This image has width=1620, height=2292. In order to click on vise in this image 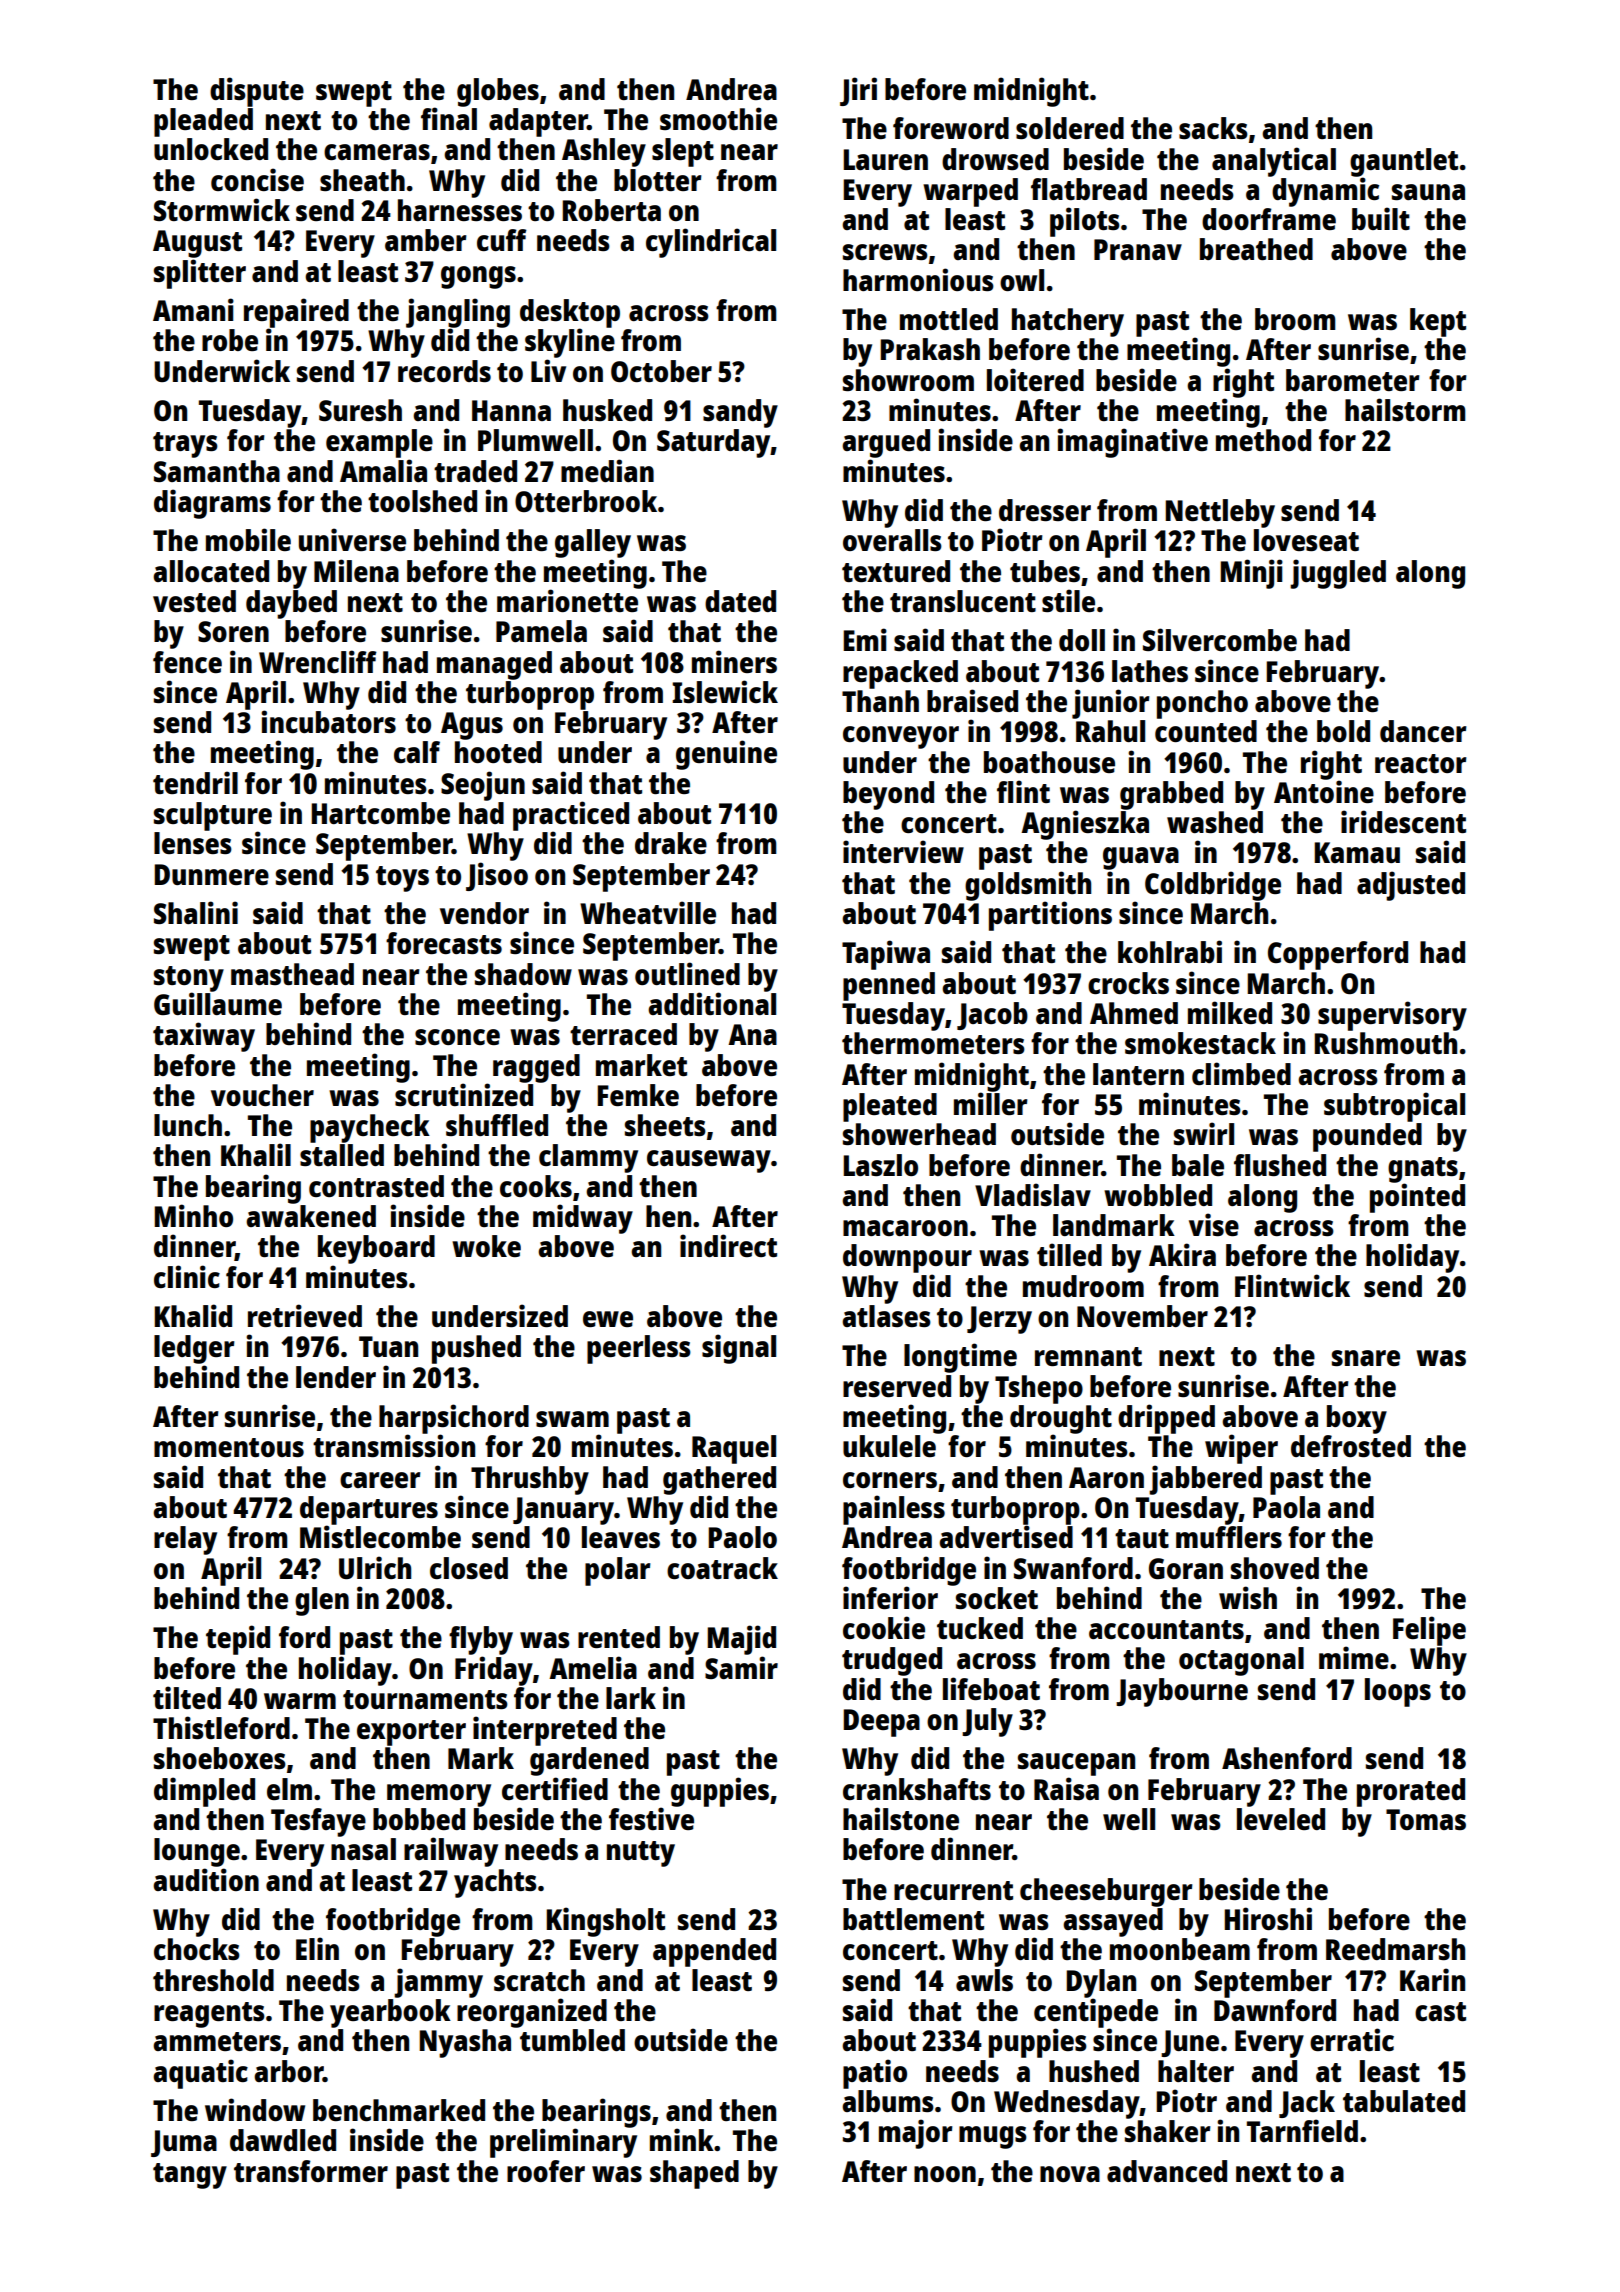, I will do `click(1214, 1224)`.
